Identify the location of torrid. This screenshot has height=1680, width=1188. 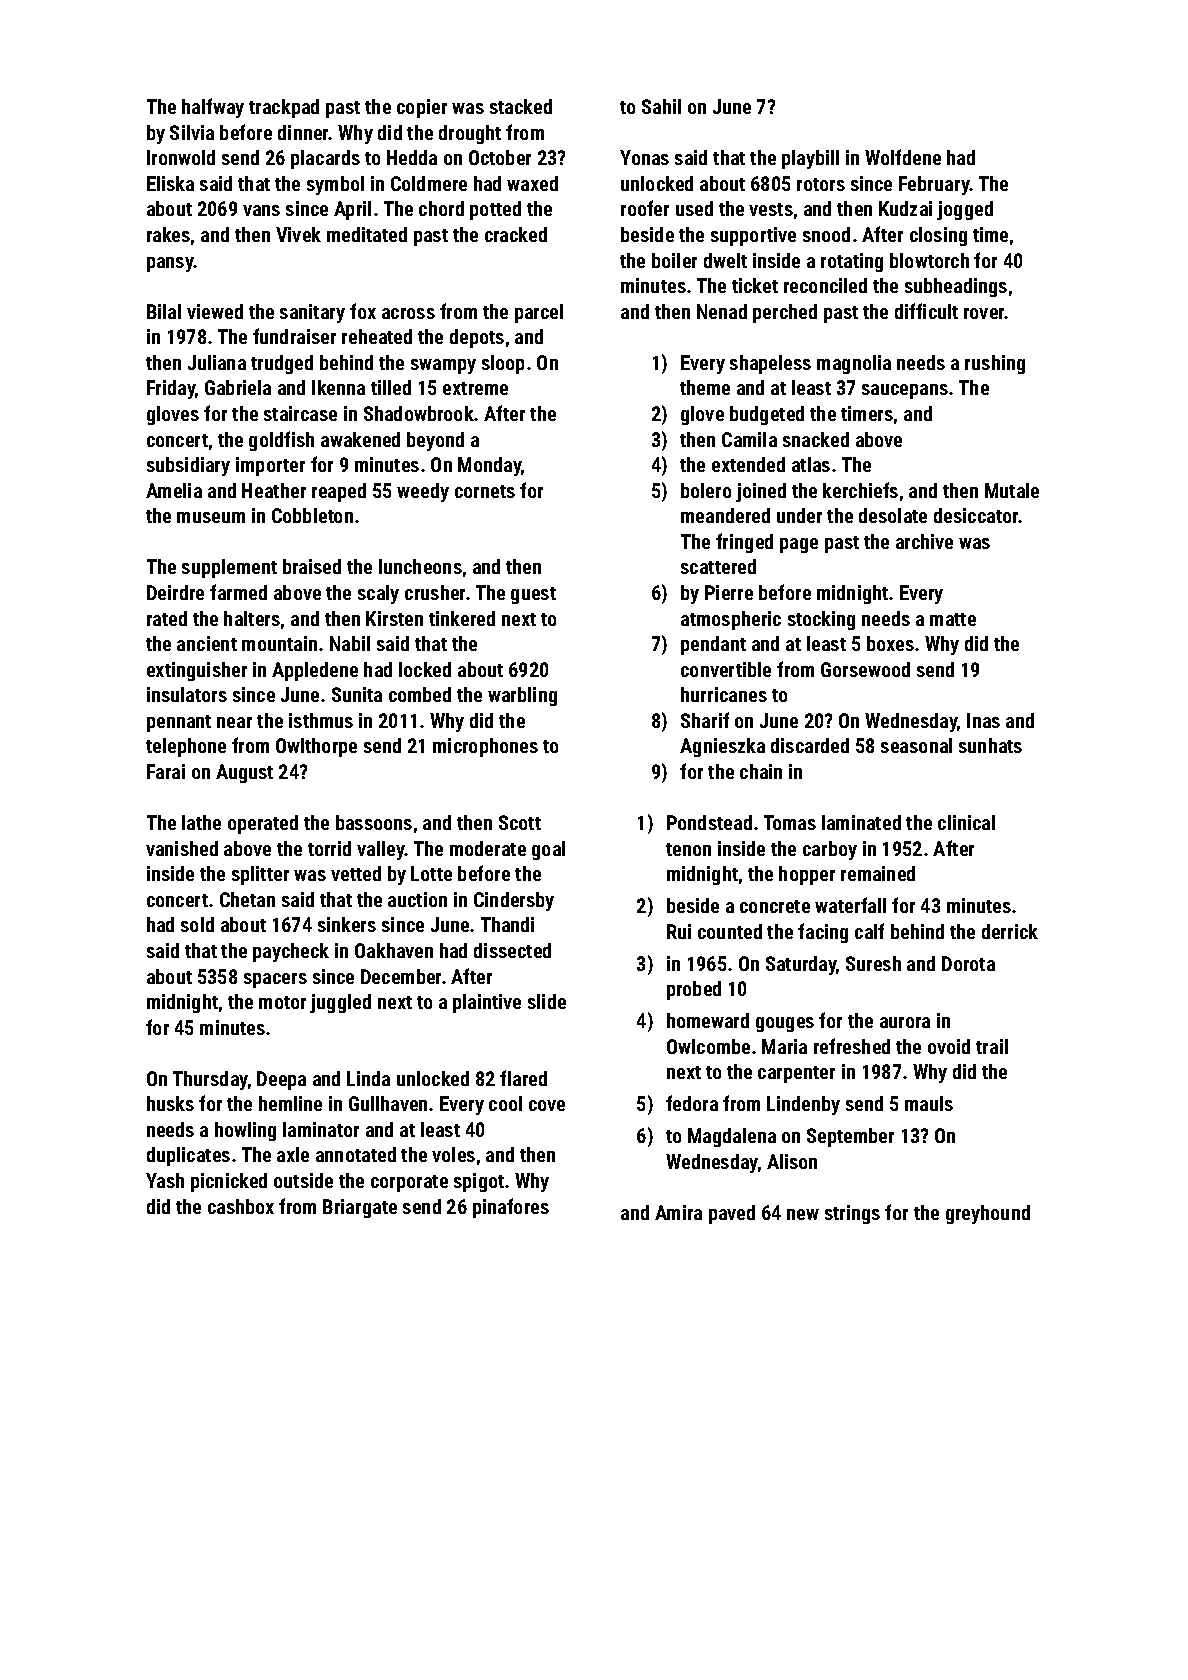
(329, 848).
